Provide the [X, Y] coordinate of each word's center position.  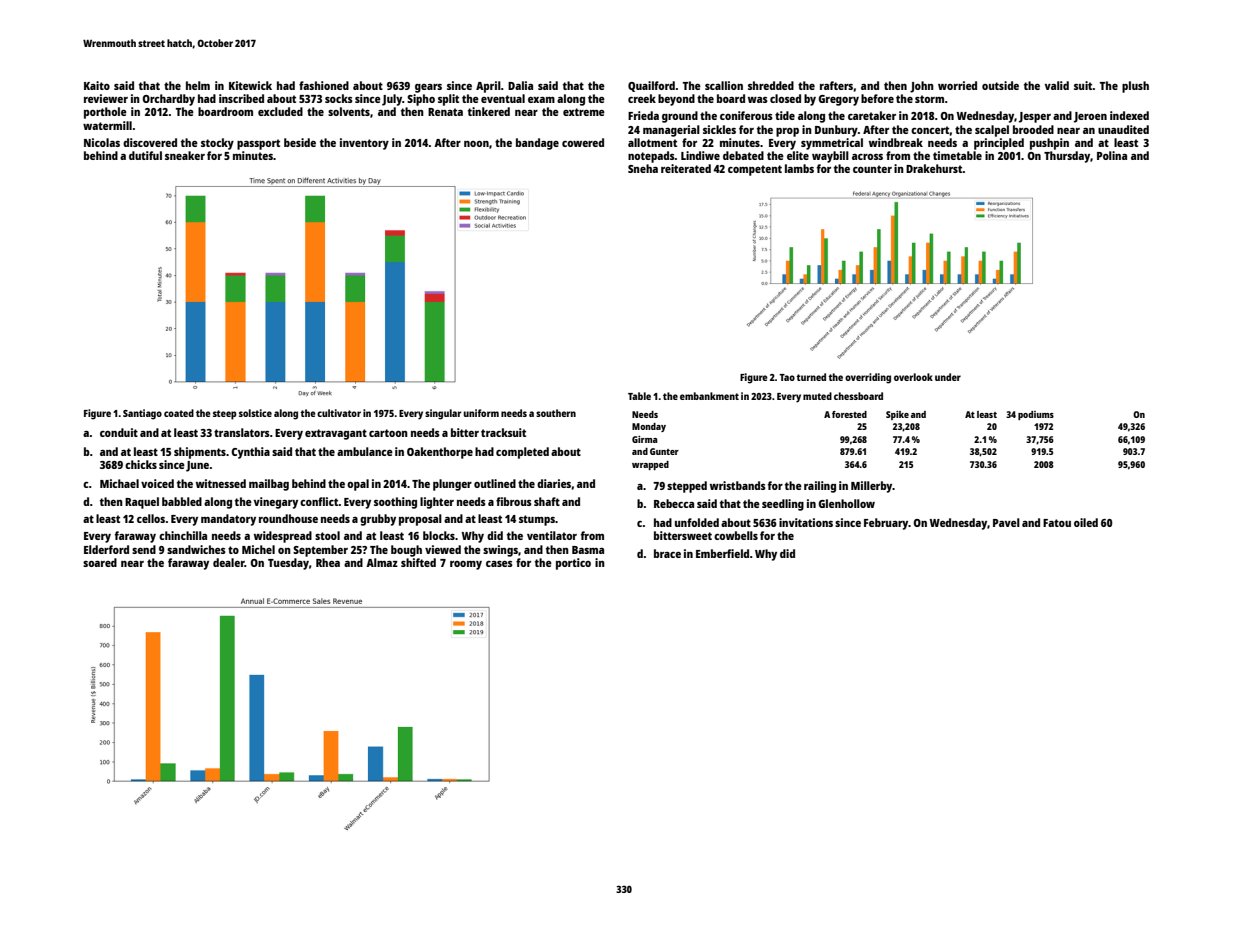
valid [1057, 85]
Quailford [651, 86]
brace [667, 553]
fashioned [324, 85]
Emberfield [722, 553]
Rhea [328, 562]
